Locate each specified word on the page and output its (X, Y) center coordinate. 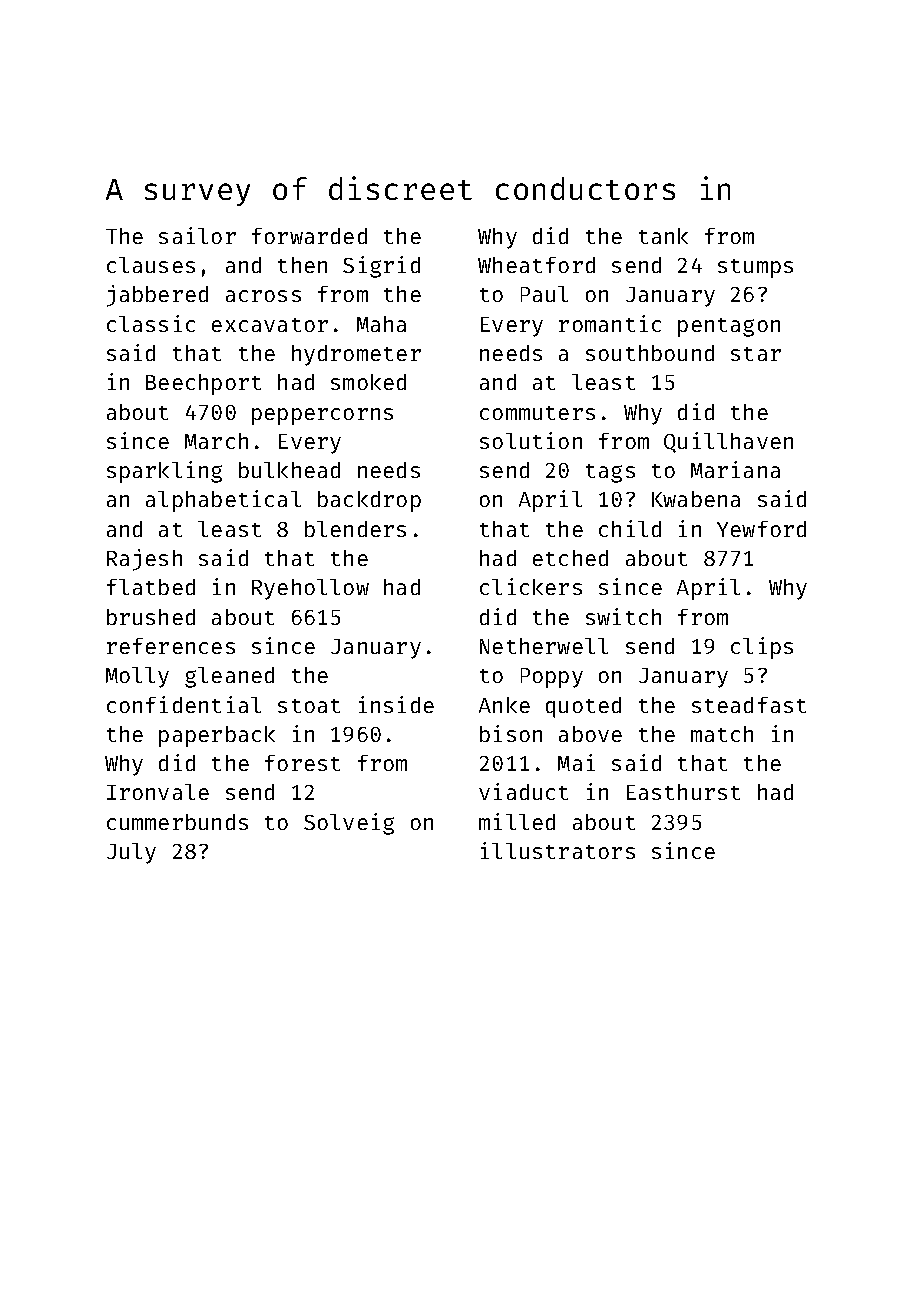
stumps (755, 268)
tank (663, 236)
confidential (184, 704)
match (722, 734)
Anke (504, 705)
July (131, 853)
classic (151, 323)
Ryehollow (310, 589)
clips (762, 648)
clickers (531, 586)
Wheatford (536, 265)
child (630, 528)
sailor (197, 235)
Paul (544, 294)
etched (570, 558)
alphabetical (223, 501)
